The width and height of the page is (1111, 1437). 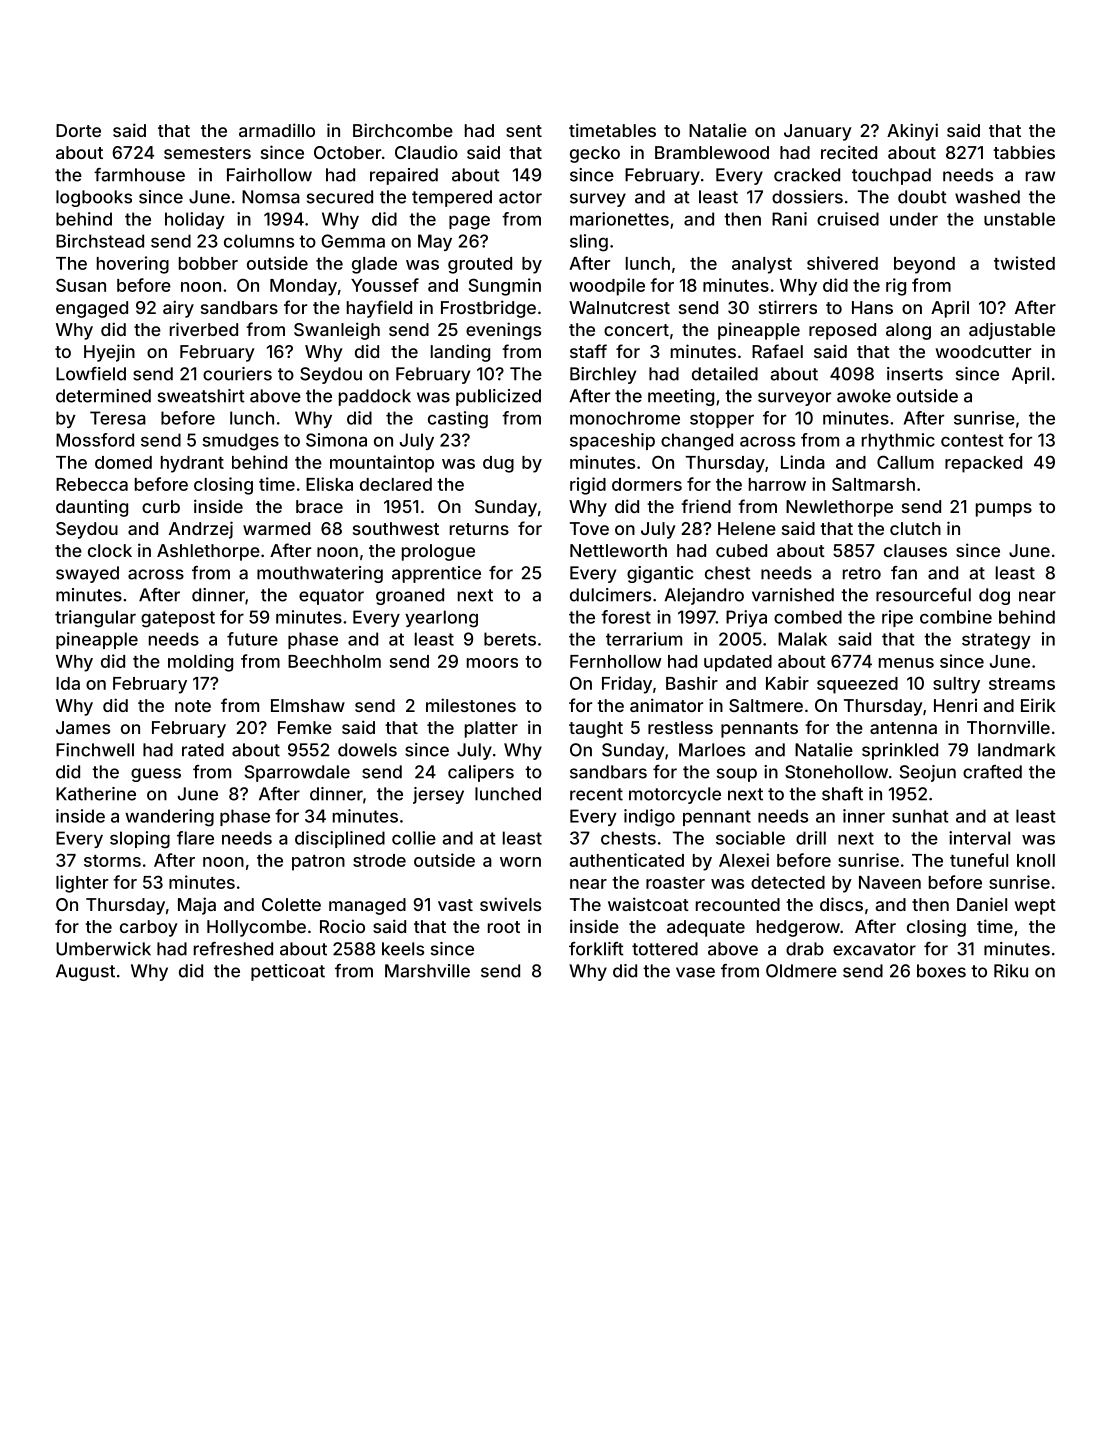 What do you see at coordinates (85, 972) in the page?
I see `August` at bounding box center [85, 972].
